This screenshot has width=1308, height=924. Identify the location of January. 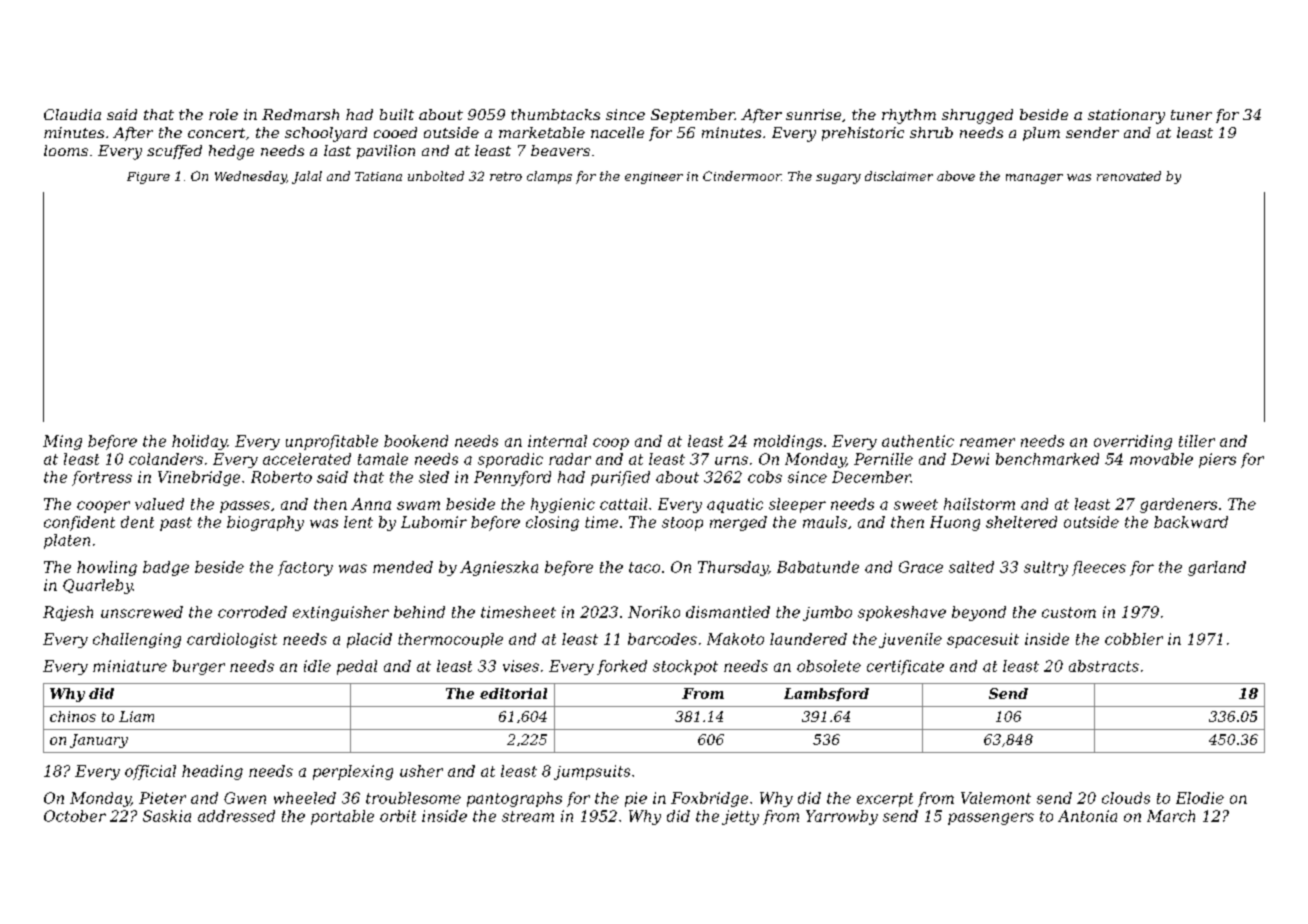
(99, 741).
